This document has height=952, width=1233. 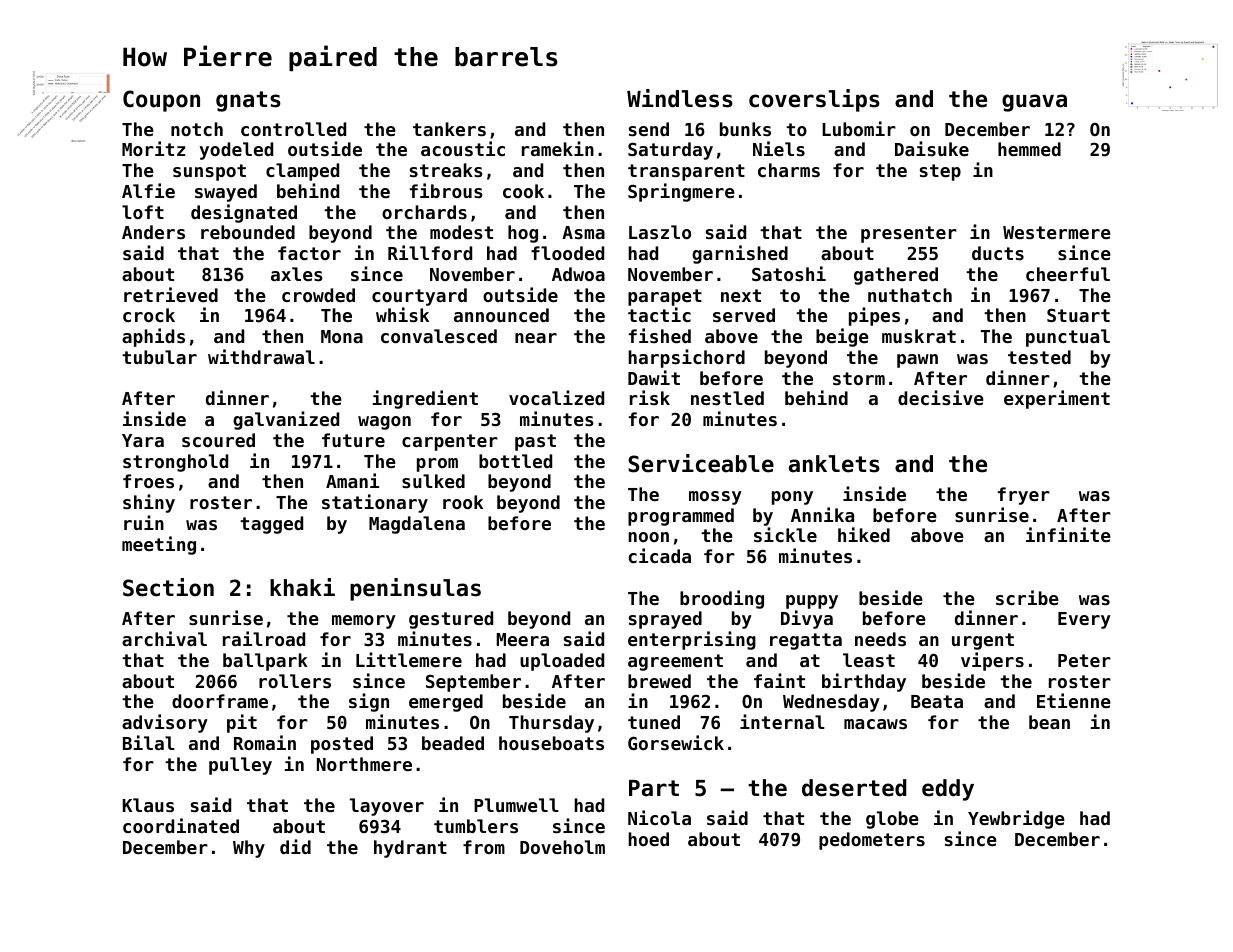 What do you see at coordinates (562, 847) in the document?
I see `Doveholm` at bounding box center [562, 847].
